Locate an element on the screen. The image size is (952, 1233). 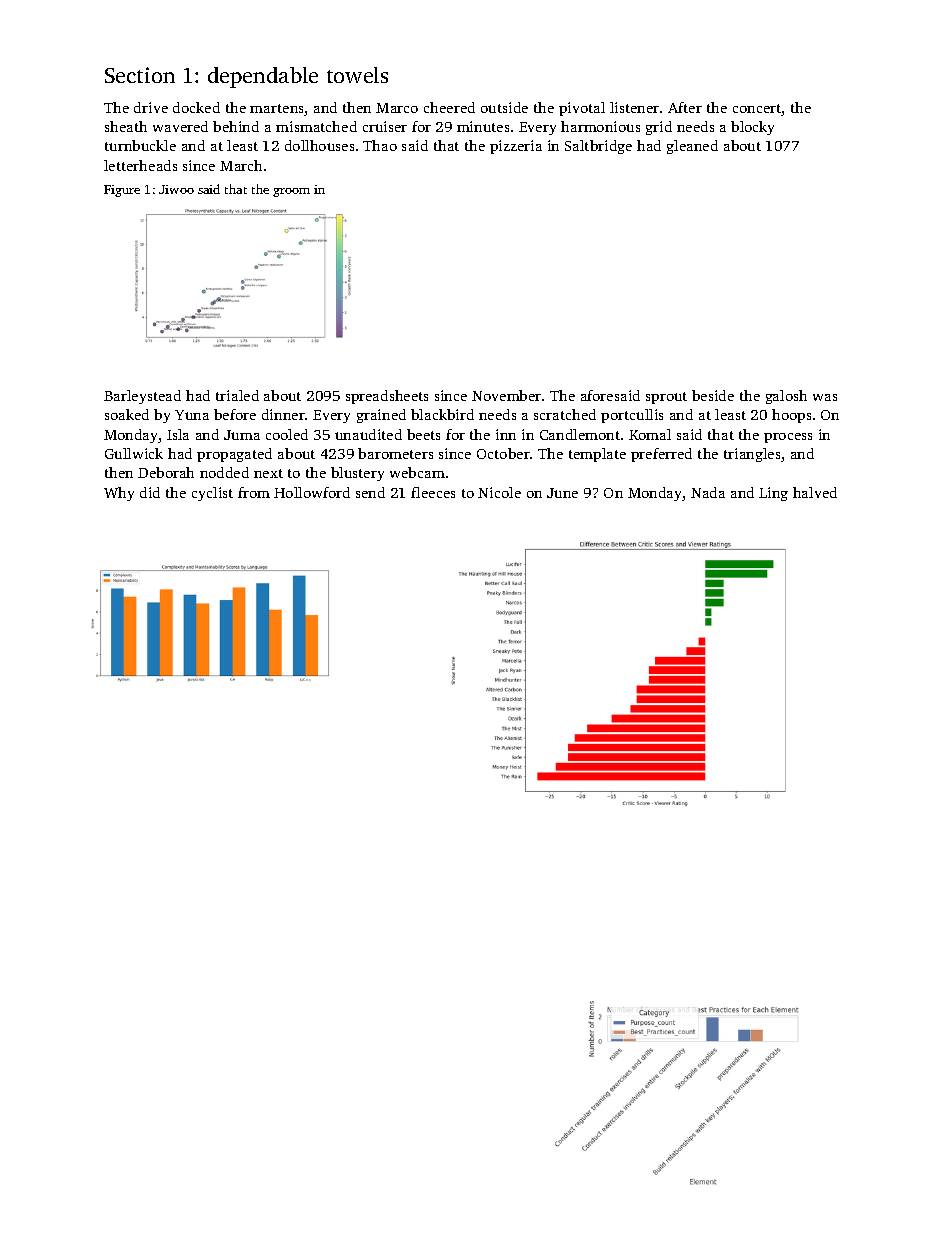
Nicole is located at coordinates (499, 492).
